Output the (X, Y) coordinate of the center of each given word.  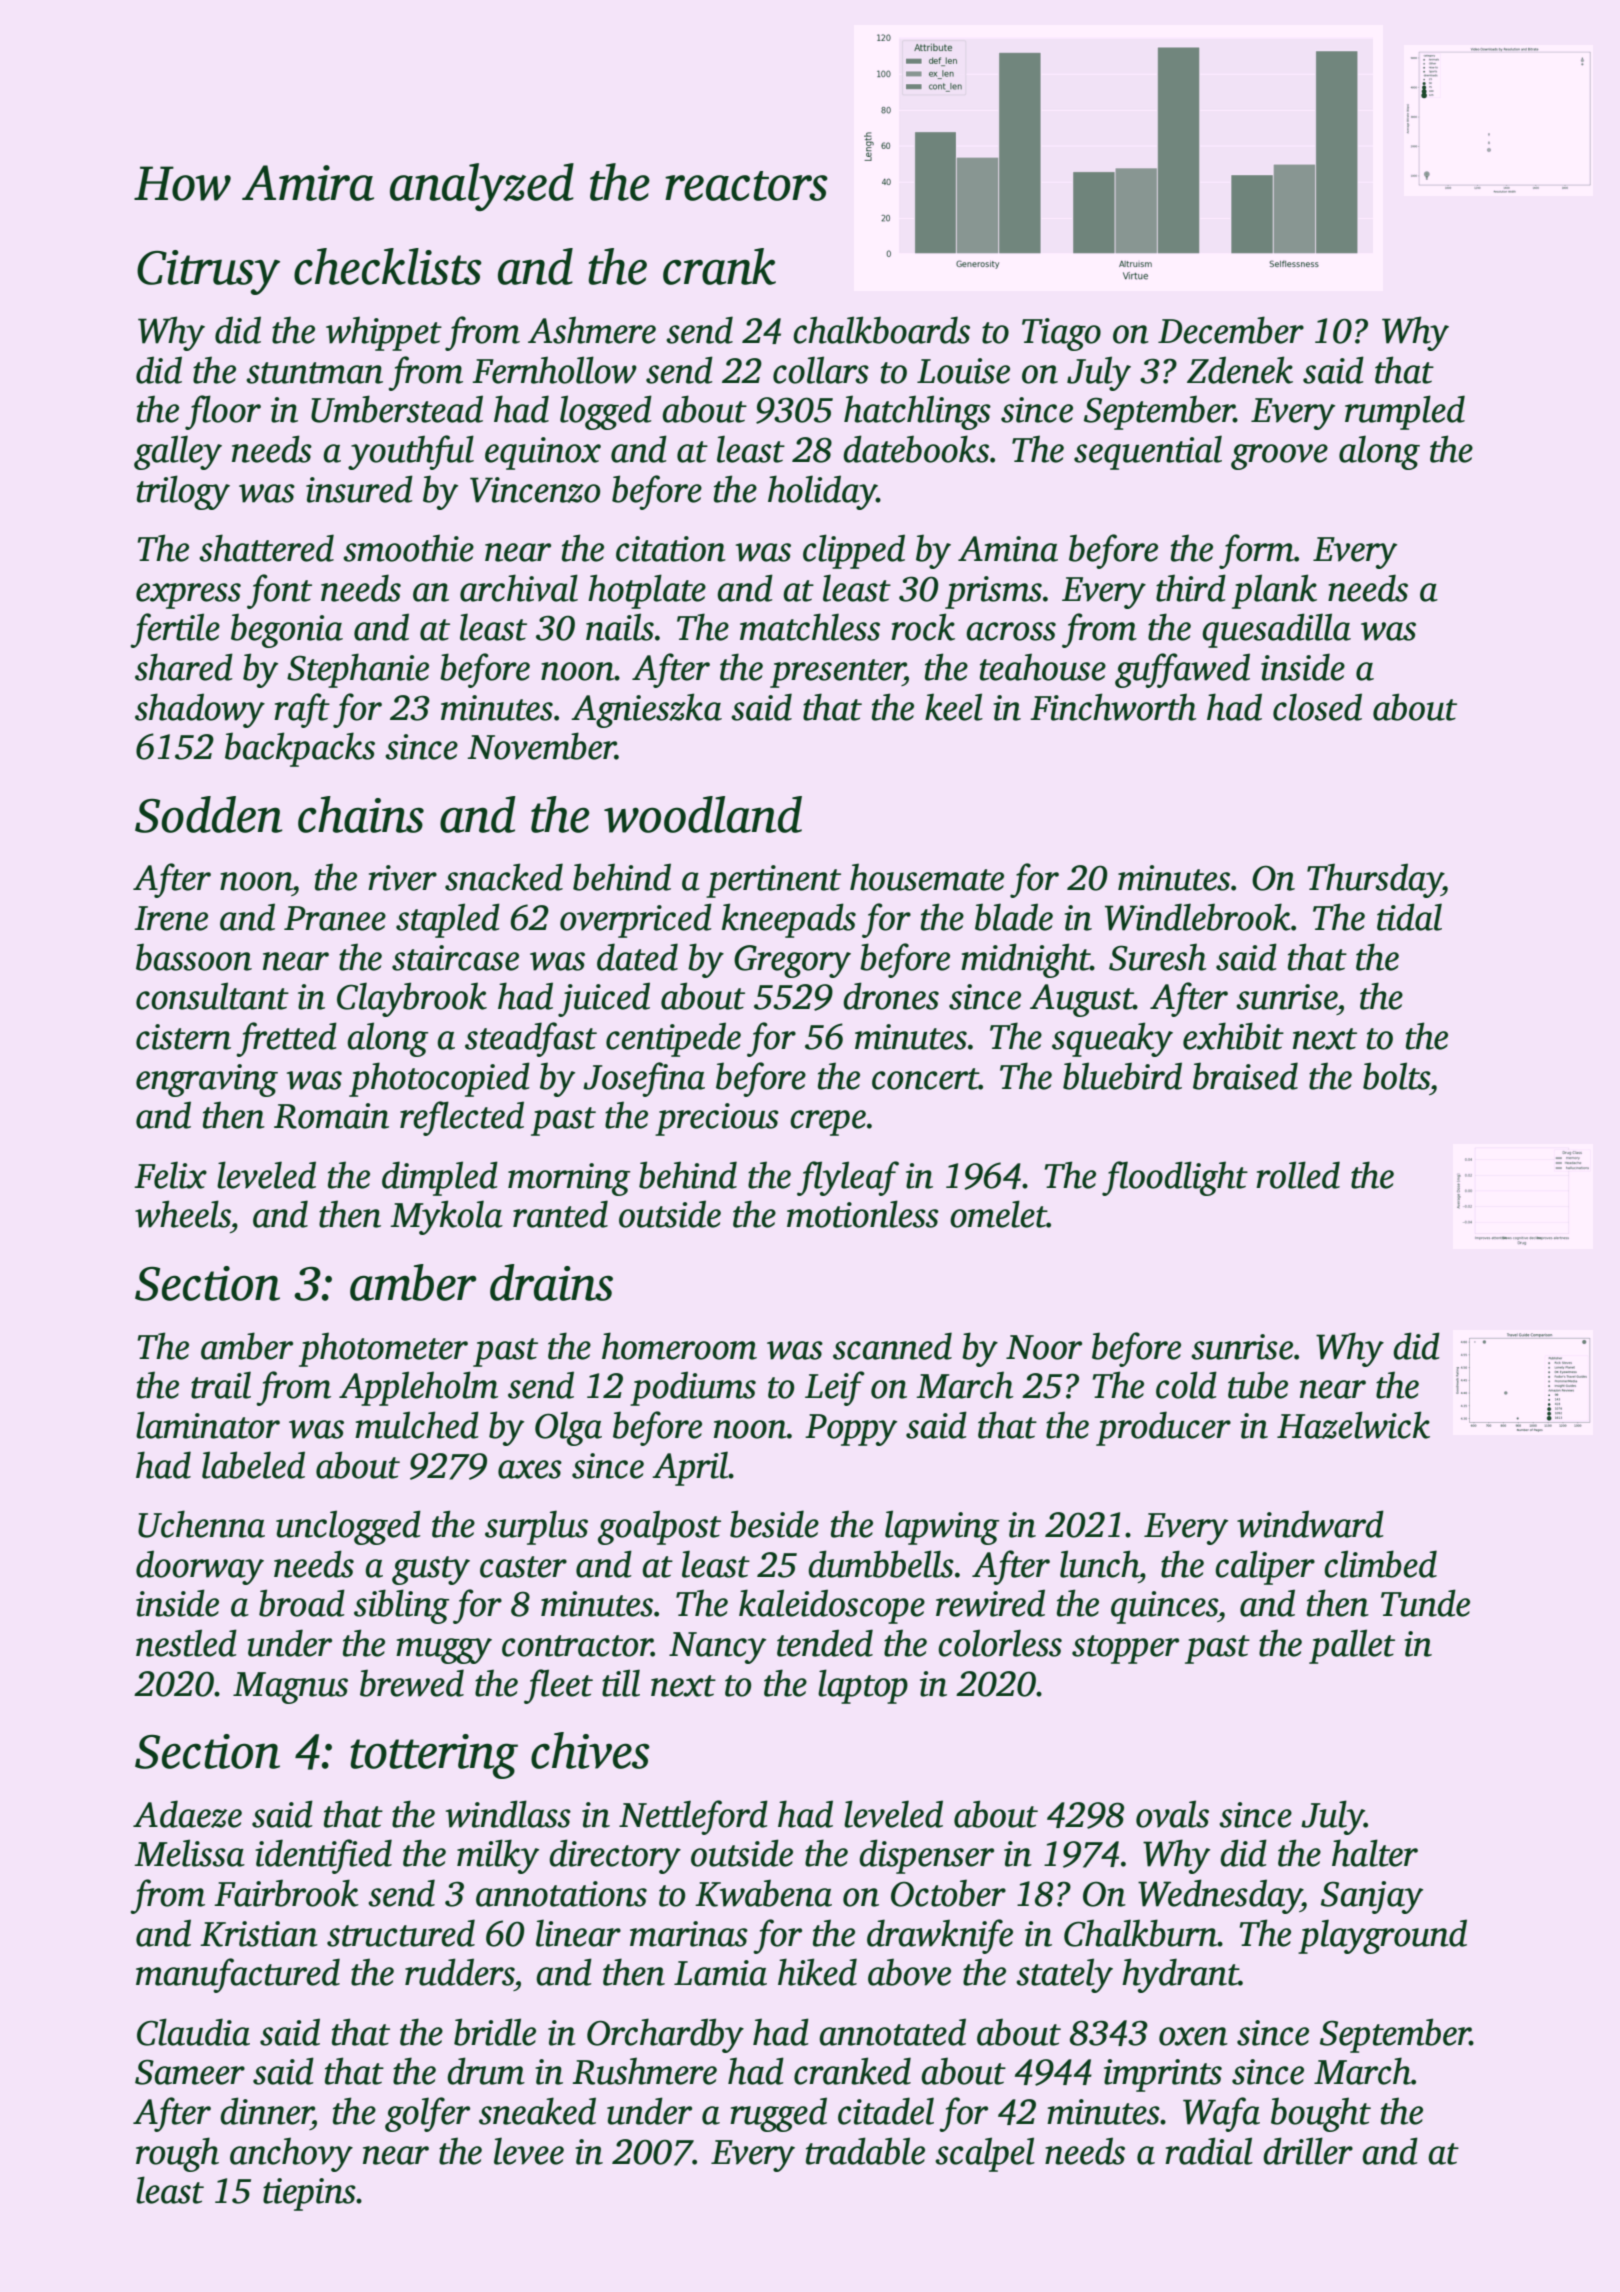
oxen (1193, 2036)
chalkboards (881, 330)
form (1256, 551)
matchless (810, 627)
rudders (459, 1972)
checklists (388, 266)
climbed (1380, 1564)
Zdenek (1240, 370)
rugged (778, 2114)
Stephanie (358, 670)
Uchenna (201, 1524)
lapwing (942, 1527)
